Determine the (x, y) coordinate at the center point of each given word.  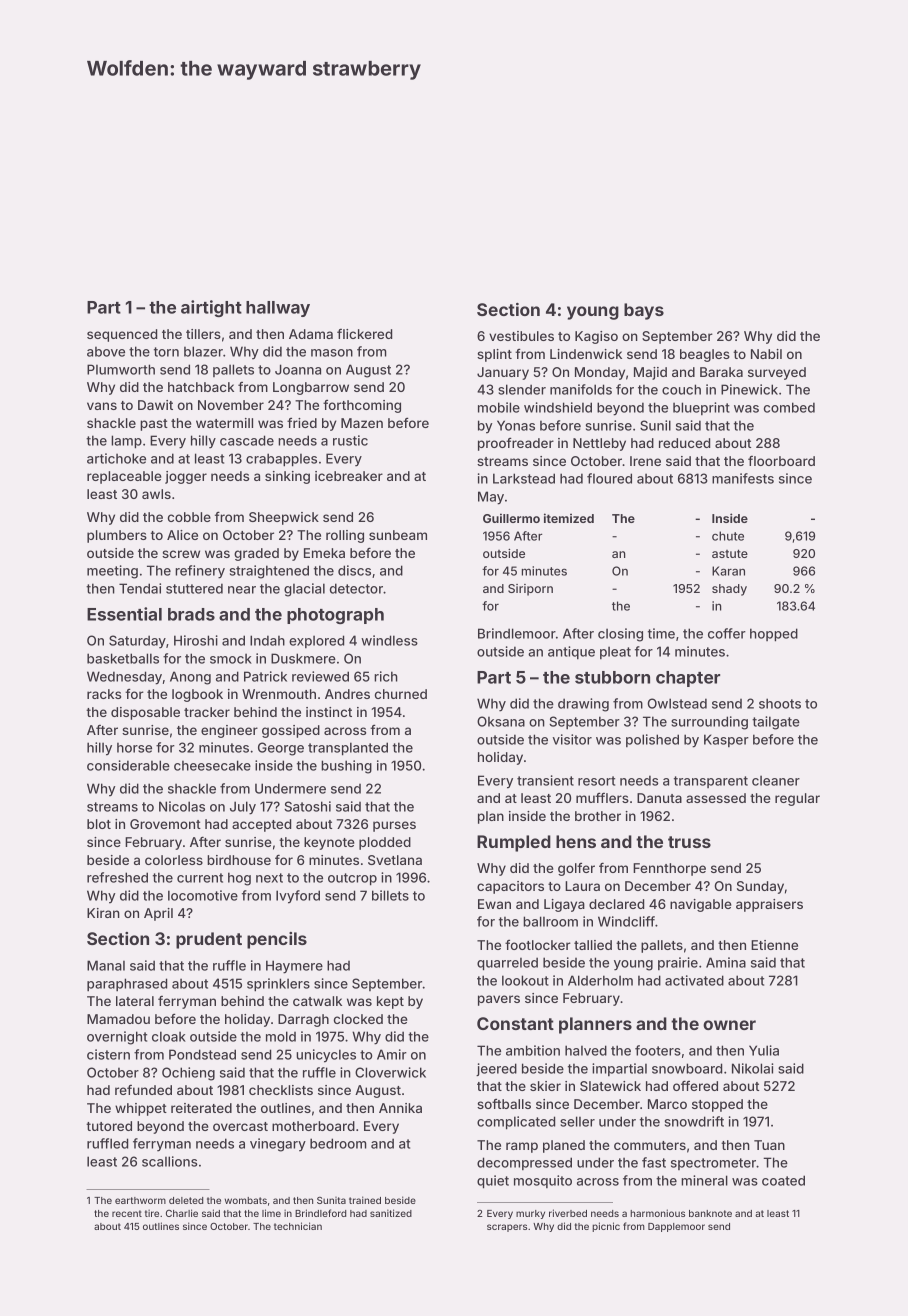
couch (681, 389)
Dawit (155, 405)
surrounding (709, 723)
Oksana (501, 721)
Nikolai (752, 1068)
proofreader (516, 444)
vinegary (278, 1145)
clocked (358, 1019)
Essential (124, 614)
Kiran (103, 913)
